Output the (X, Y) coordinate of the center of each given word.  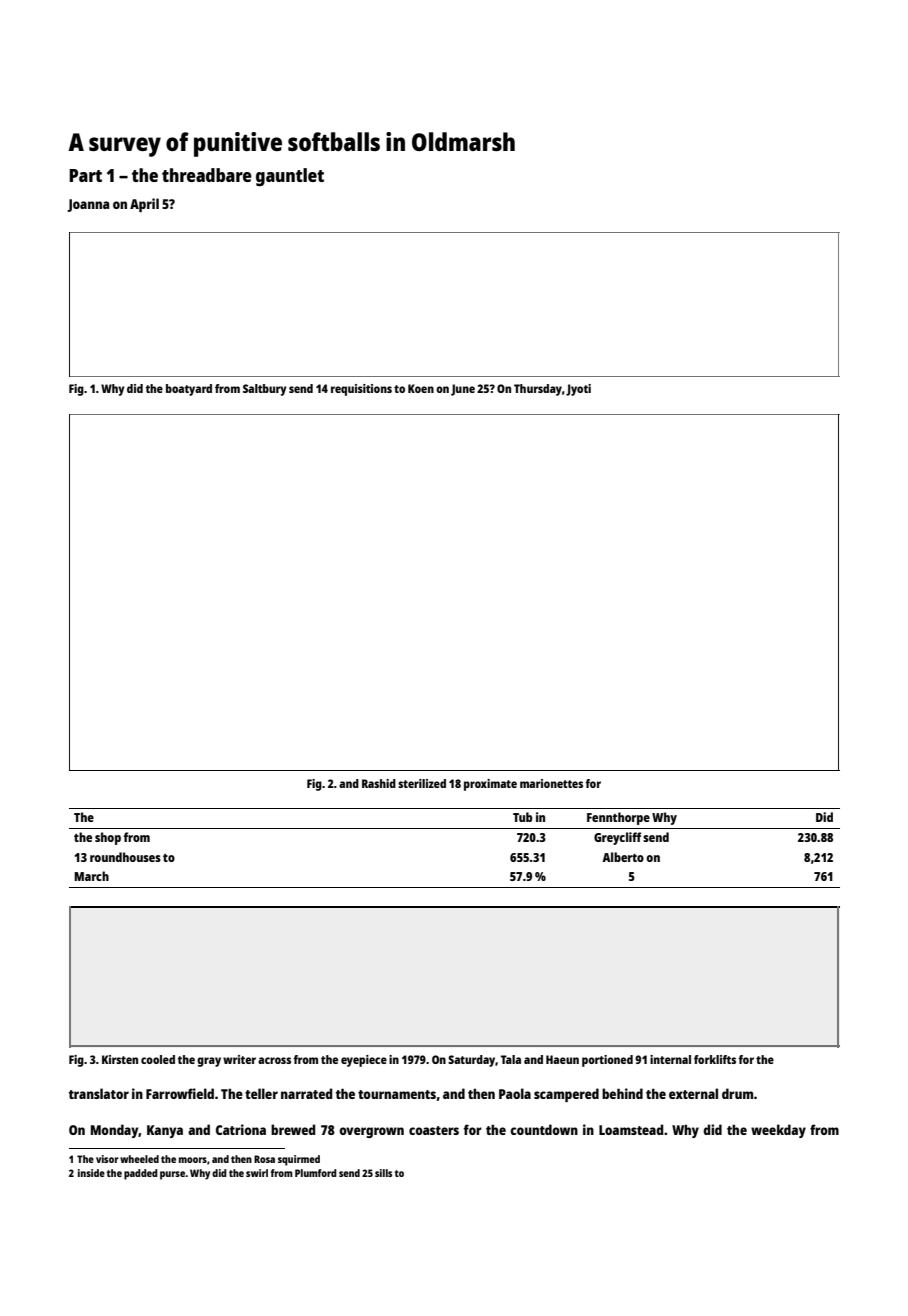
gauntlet (290, 177)
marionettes (551, 783)
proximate (490, 785)
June (463, 390)
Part (85, 175)
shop (108, 838)
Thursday (538, 390)
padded (141, 1174)
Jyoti (578, 390)
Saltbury (265, 390)
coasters (434, 1130)
